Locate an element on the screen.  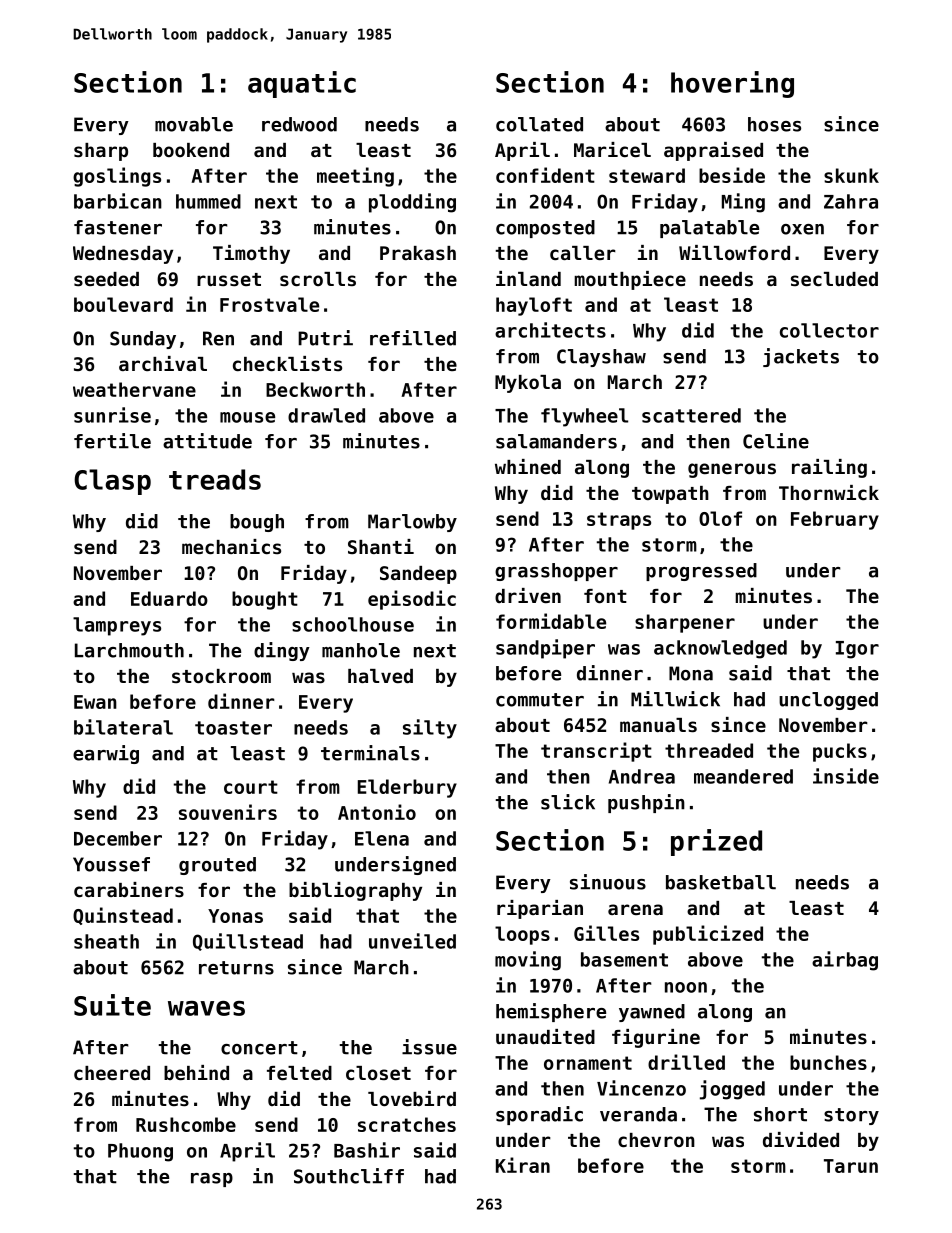
rasp is located at coordinates (212, 1180).
